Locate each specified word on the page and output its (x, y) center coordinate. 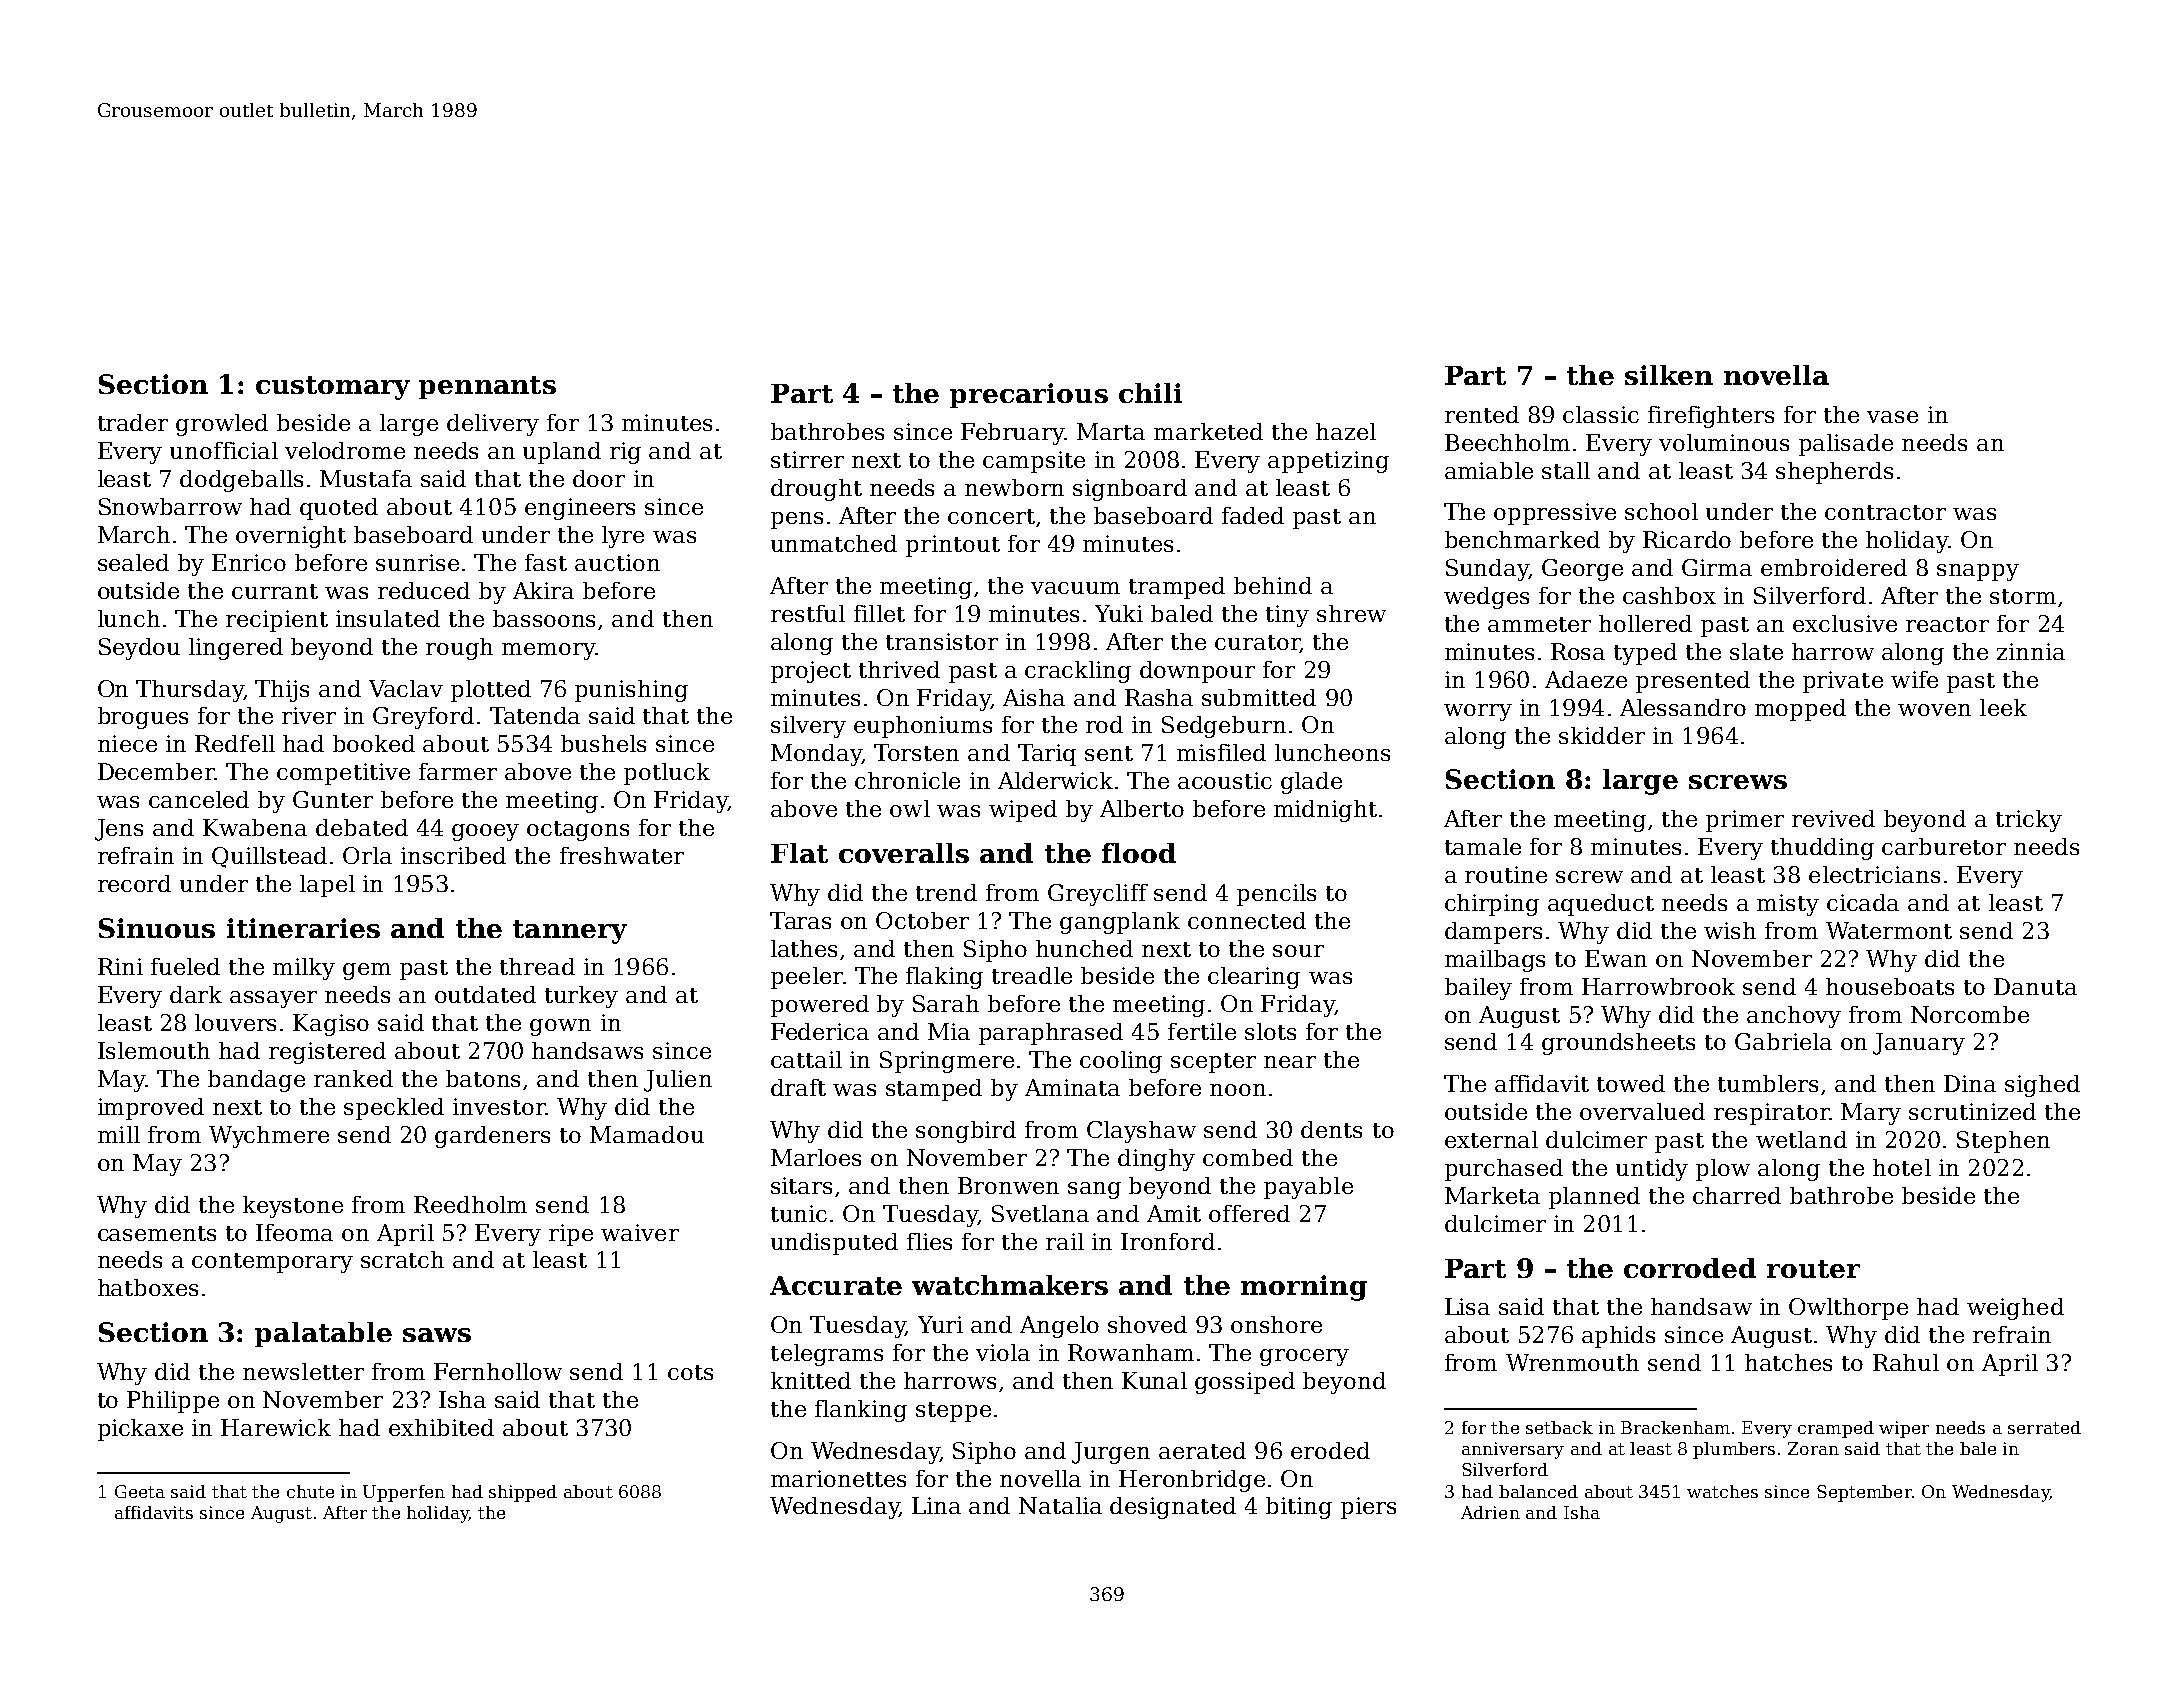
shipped (523, 1493)
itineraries (303, 928)
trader (133, 422)
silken (1669, 375)
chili (1150, 393)
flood (1139, 853)
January (1919, 1044)
